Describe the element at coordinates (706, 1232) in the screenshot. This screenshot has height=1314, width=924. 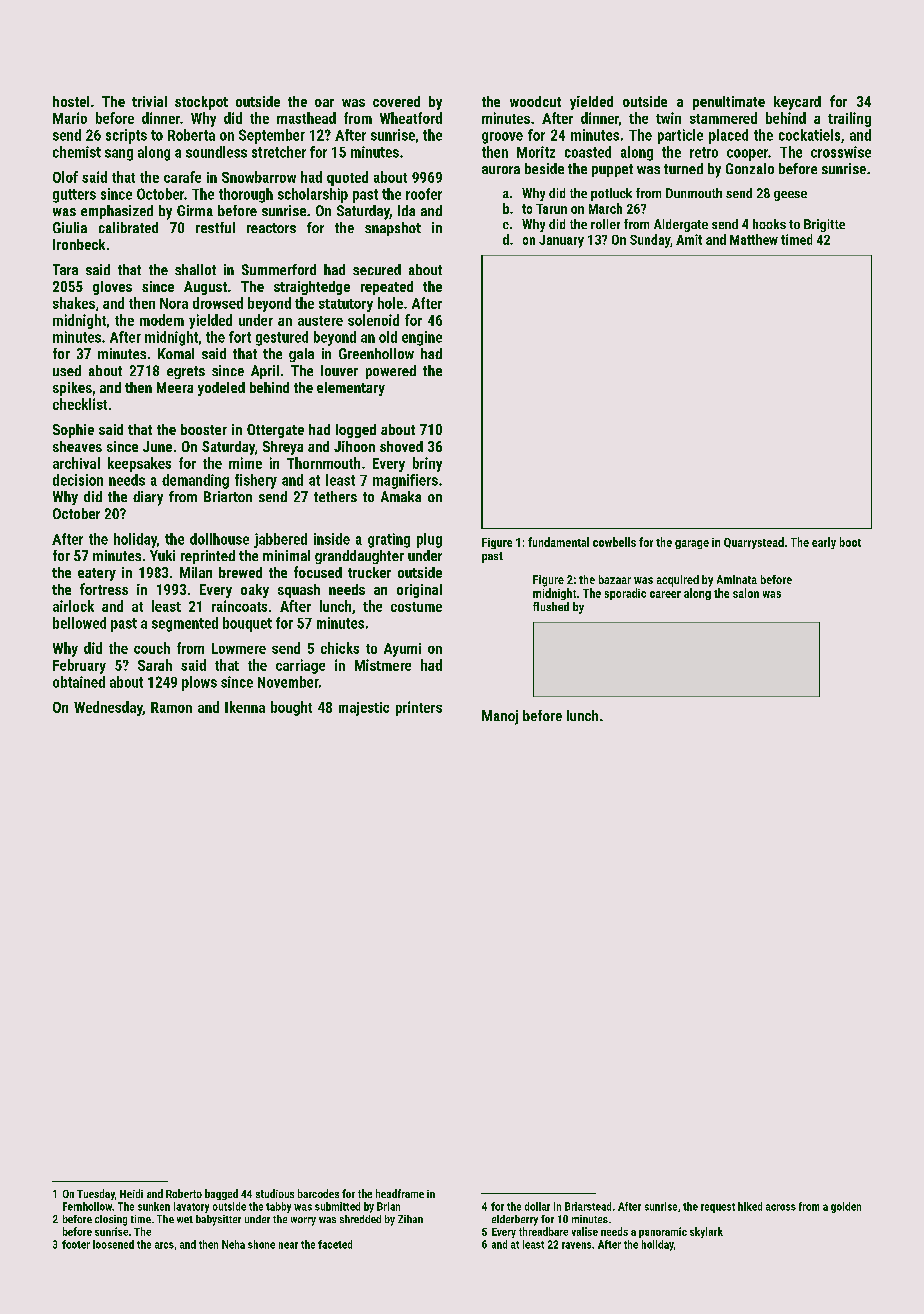
I see `skylark` at that location.
